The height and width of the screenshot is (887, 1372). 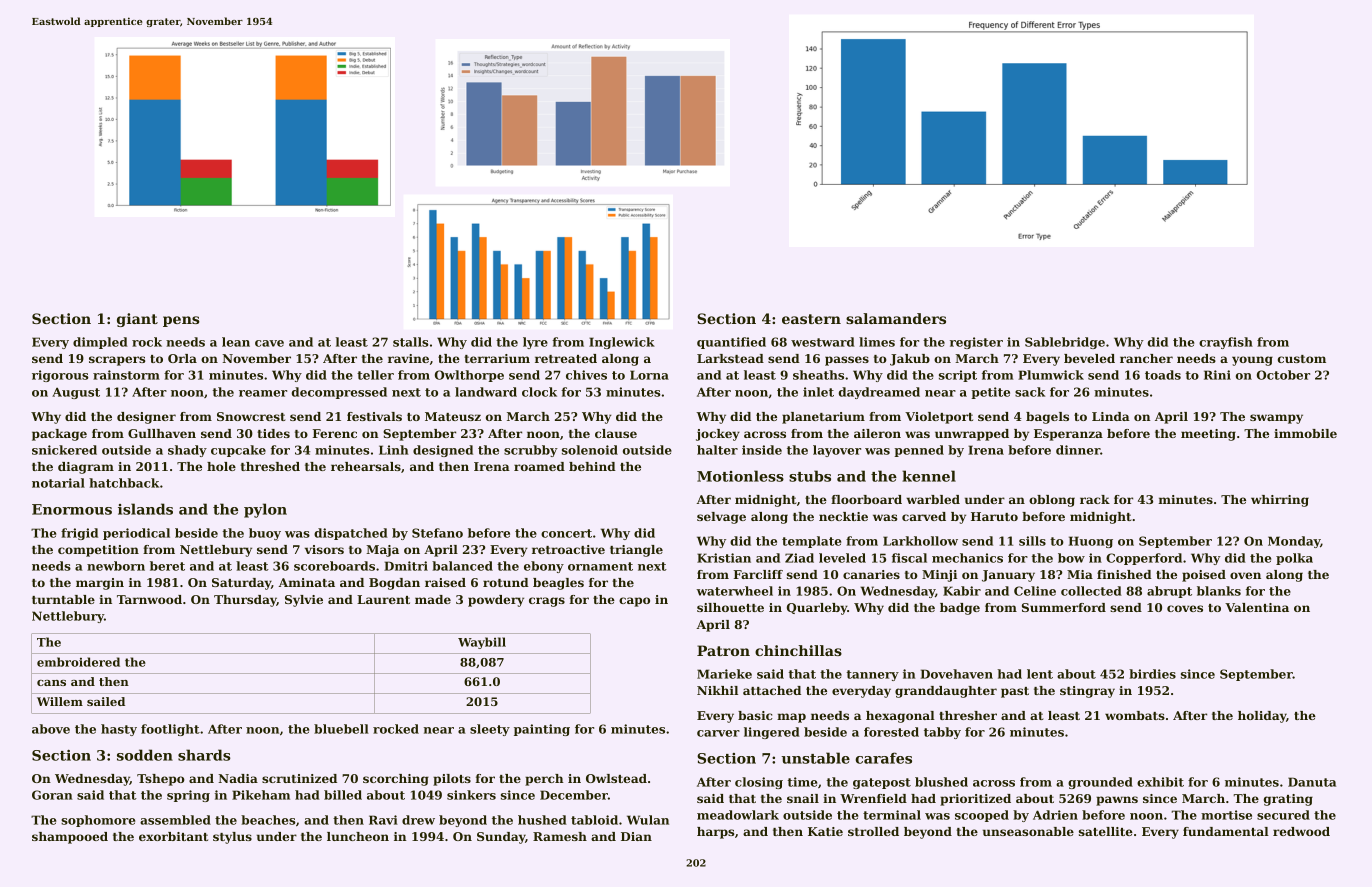 I want to click on rigorous, so click(x=60, y=376).
